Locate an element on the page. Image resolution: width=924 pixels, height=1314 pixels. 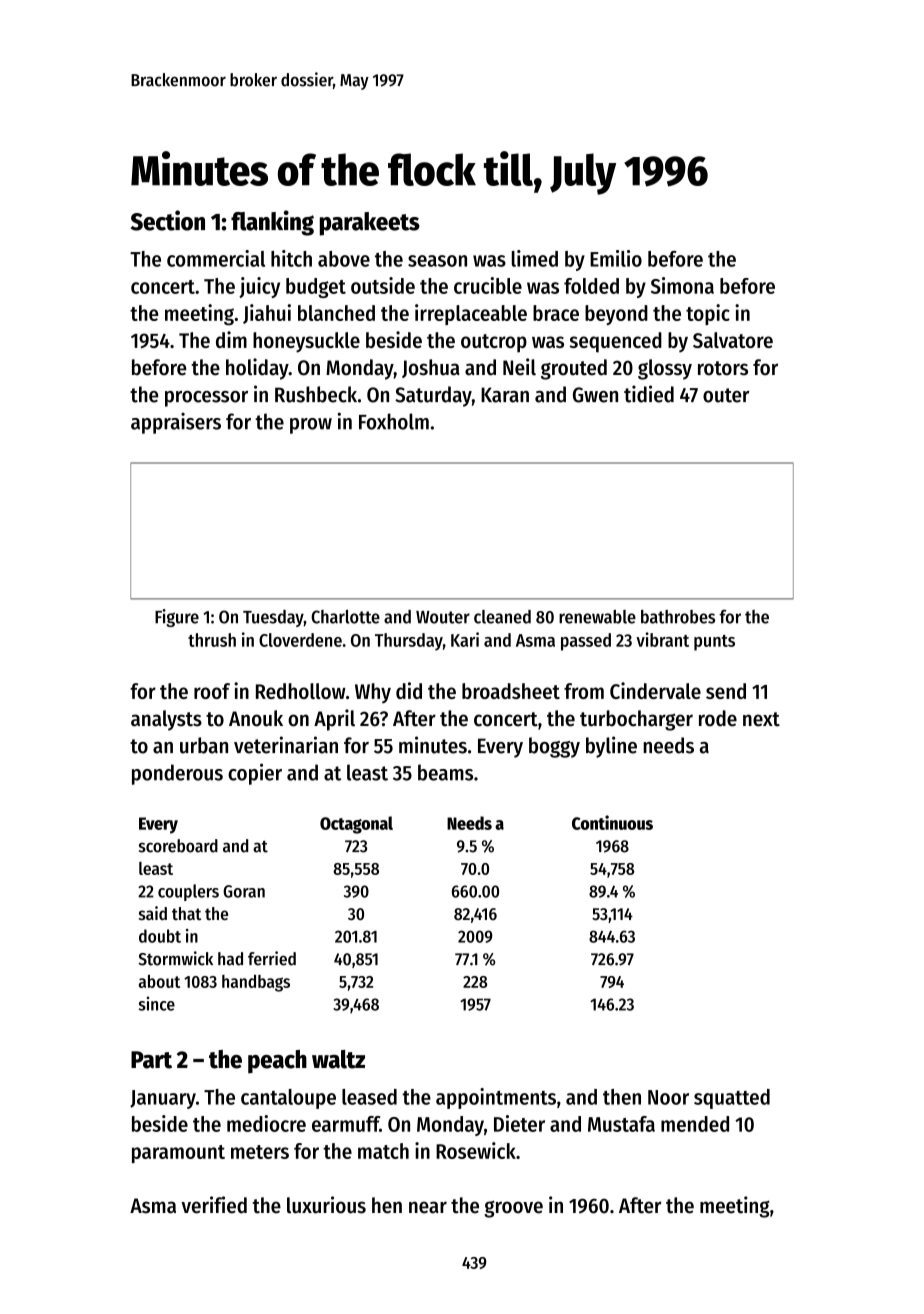
since is located at coordinates (156, 1003).
